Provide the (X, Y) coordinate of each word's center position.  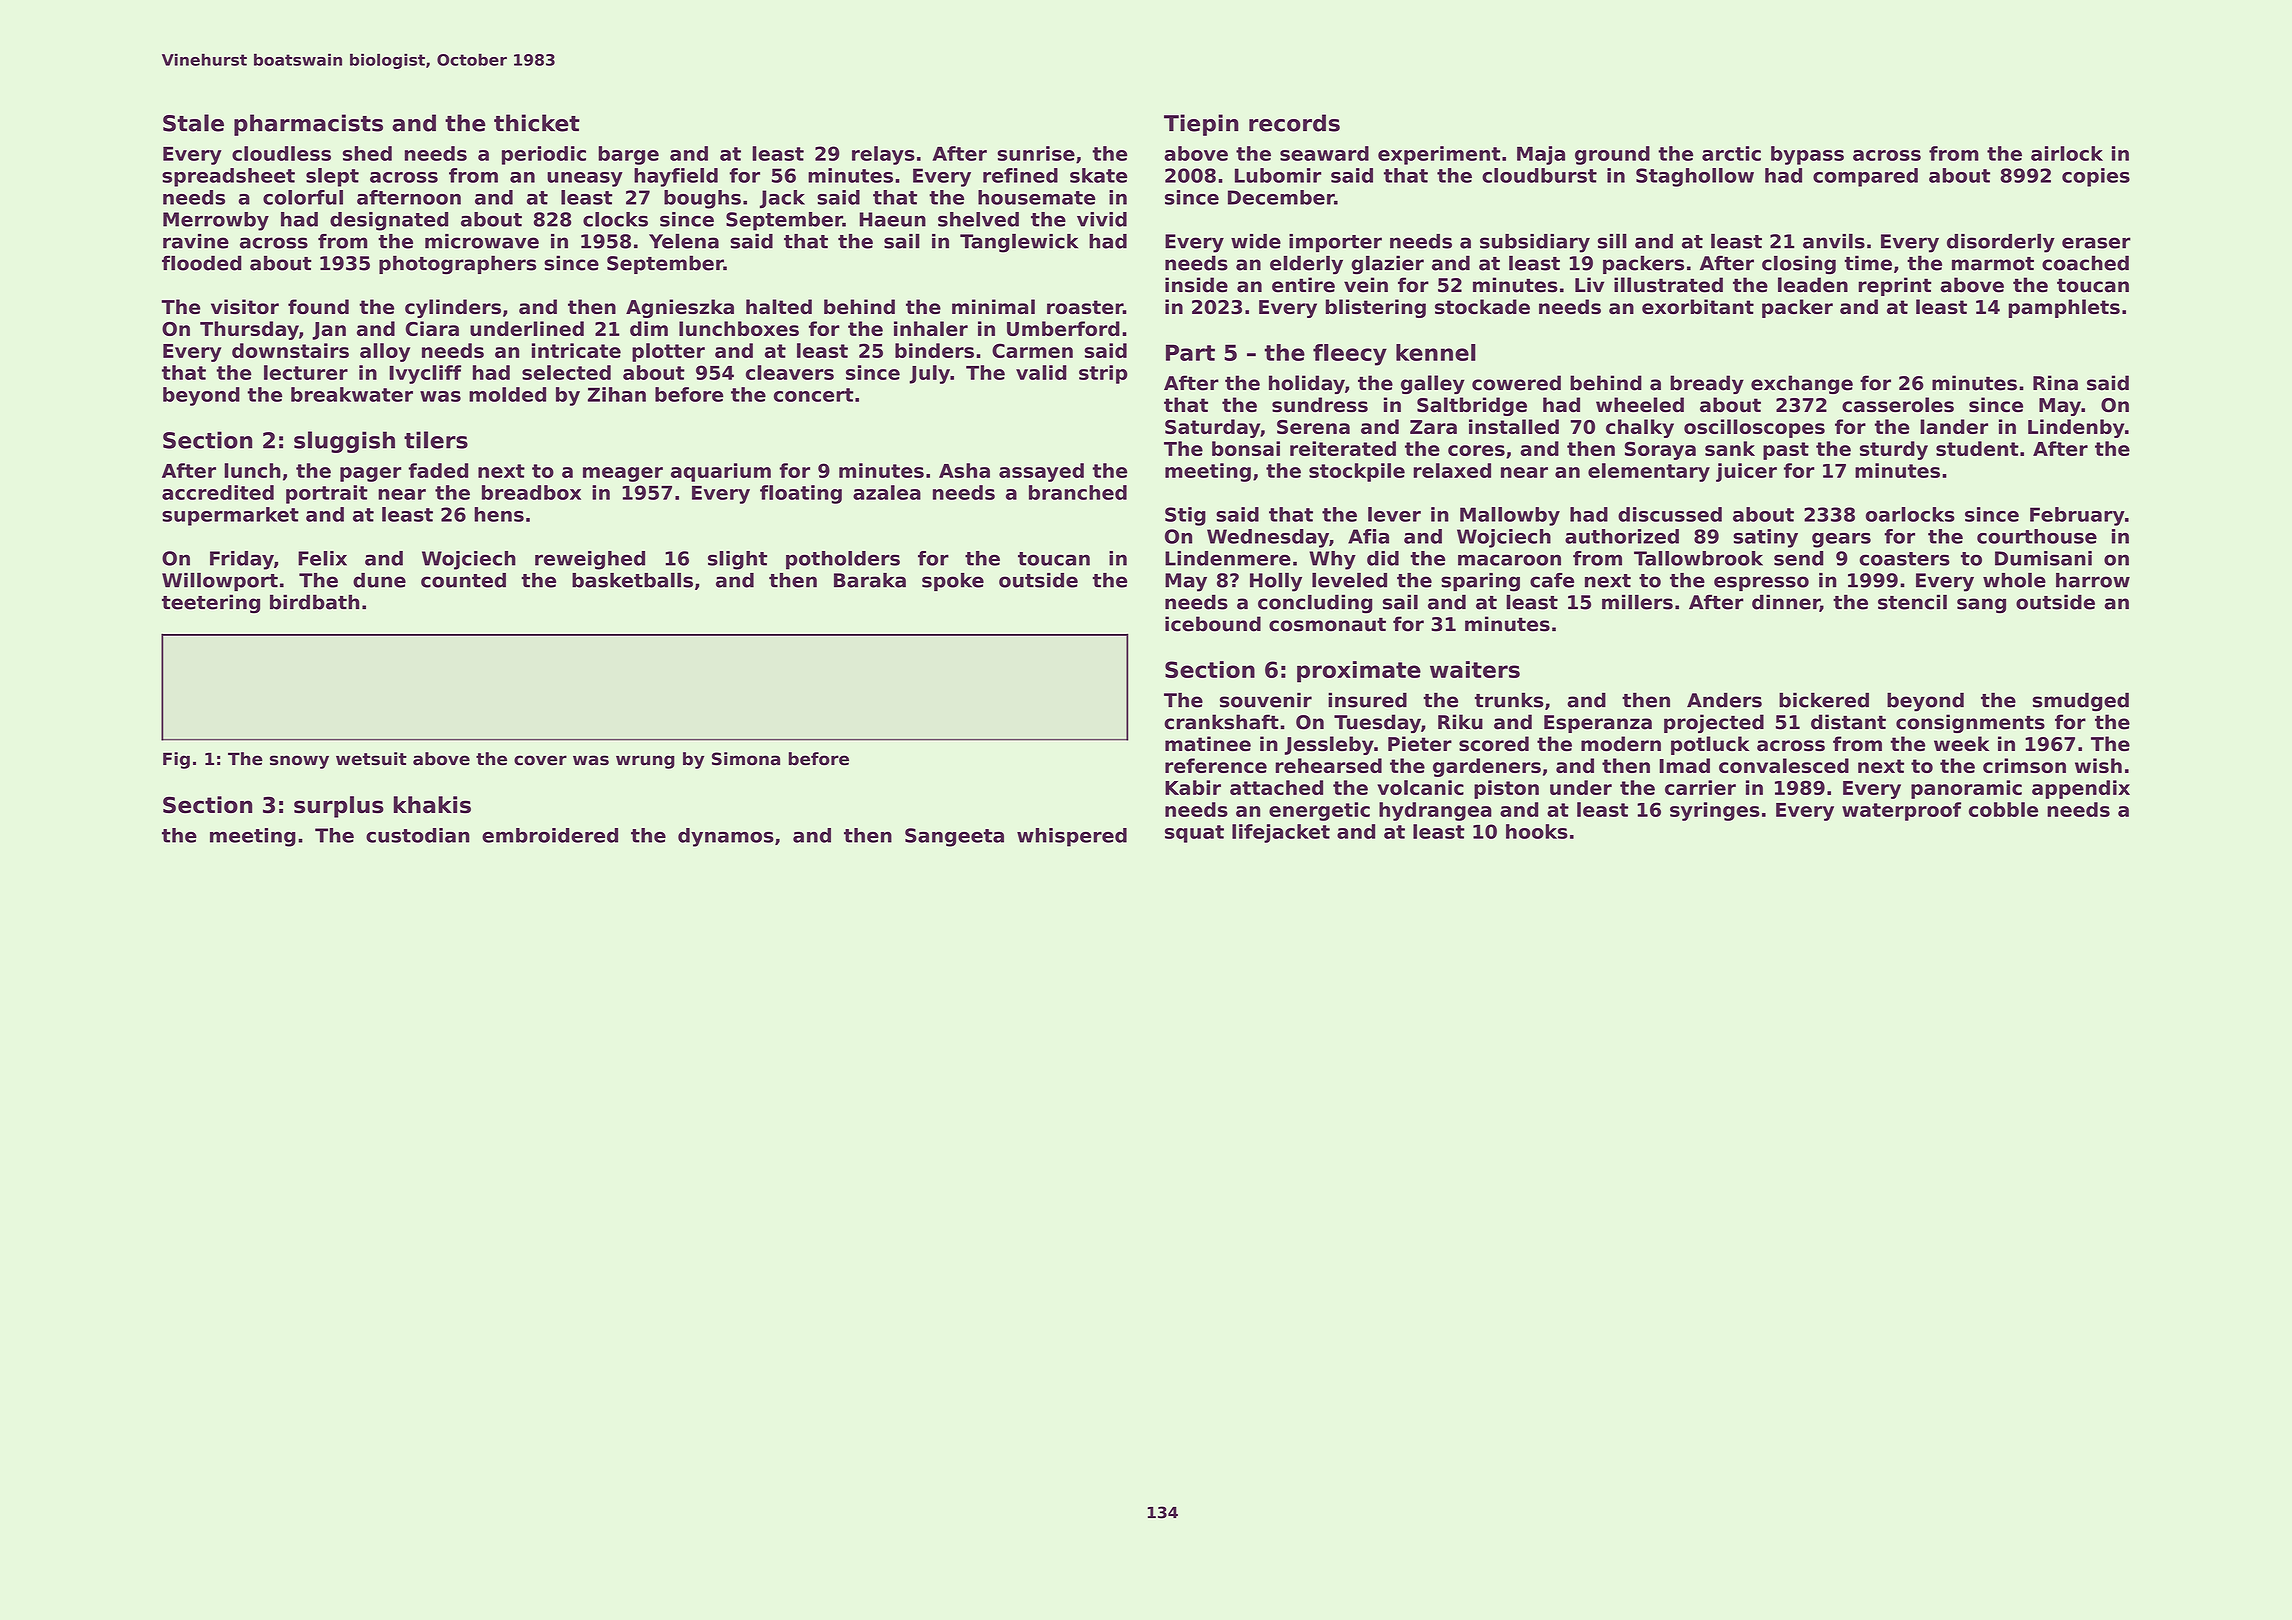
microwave (482, 241)
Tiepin (1201, 125)
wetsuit (371, 759)
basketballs (632, 580)
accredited (218, 492)
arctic (1731, 153)
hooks (1537, 831)
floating (801, 494)
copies (2096, 177)
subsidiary (1535, 243)
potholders (843, 560)
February (2077, 516)
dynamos (726, 837)
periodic (544, 155)
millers (1637, 602)
